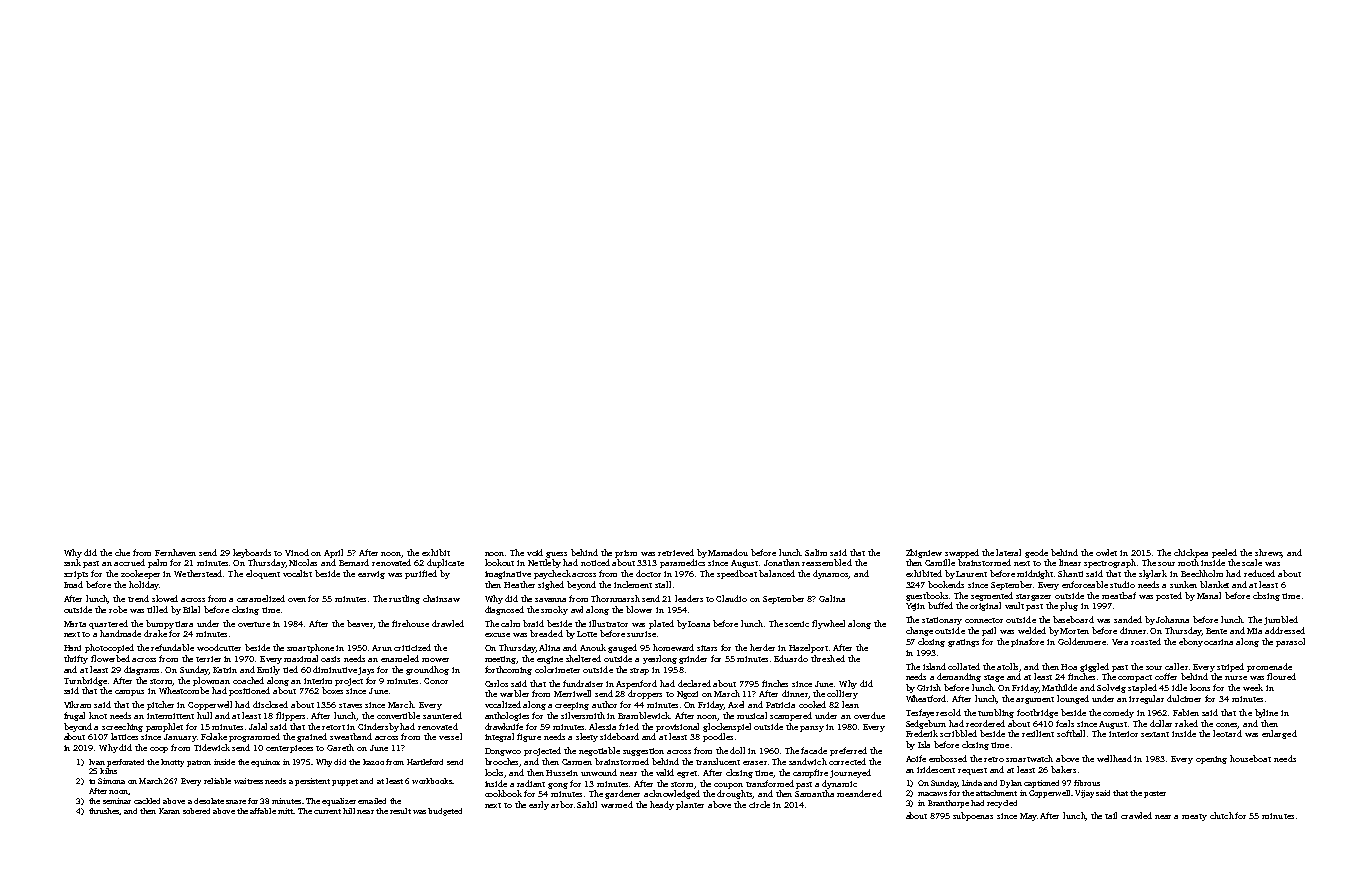 The image size is (1372, 887). Describe the element at coordinates (1155, 794) in the image. I see `poster` at that location.
